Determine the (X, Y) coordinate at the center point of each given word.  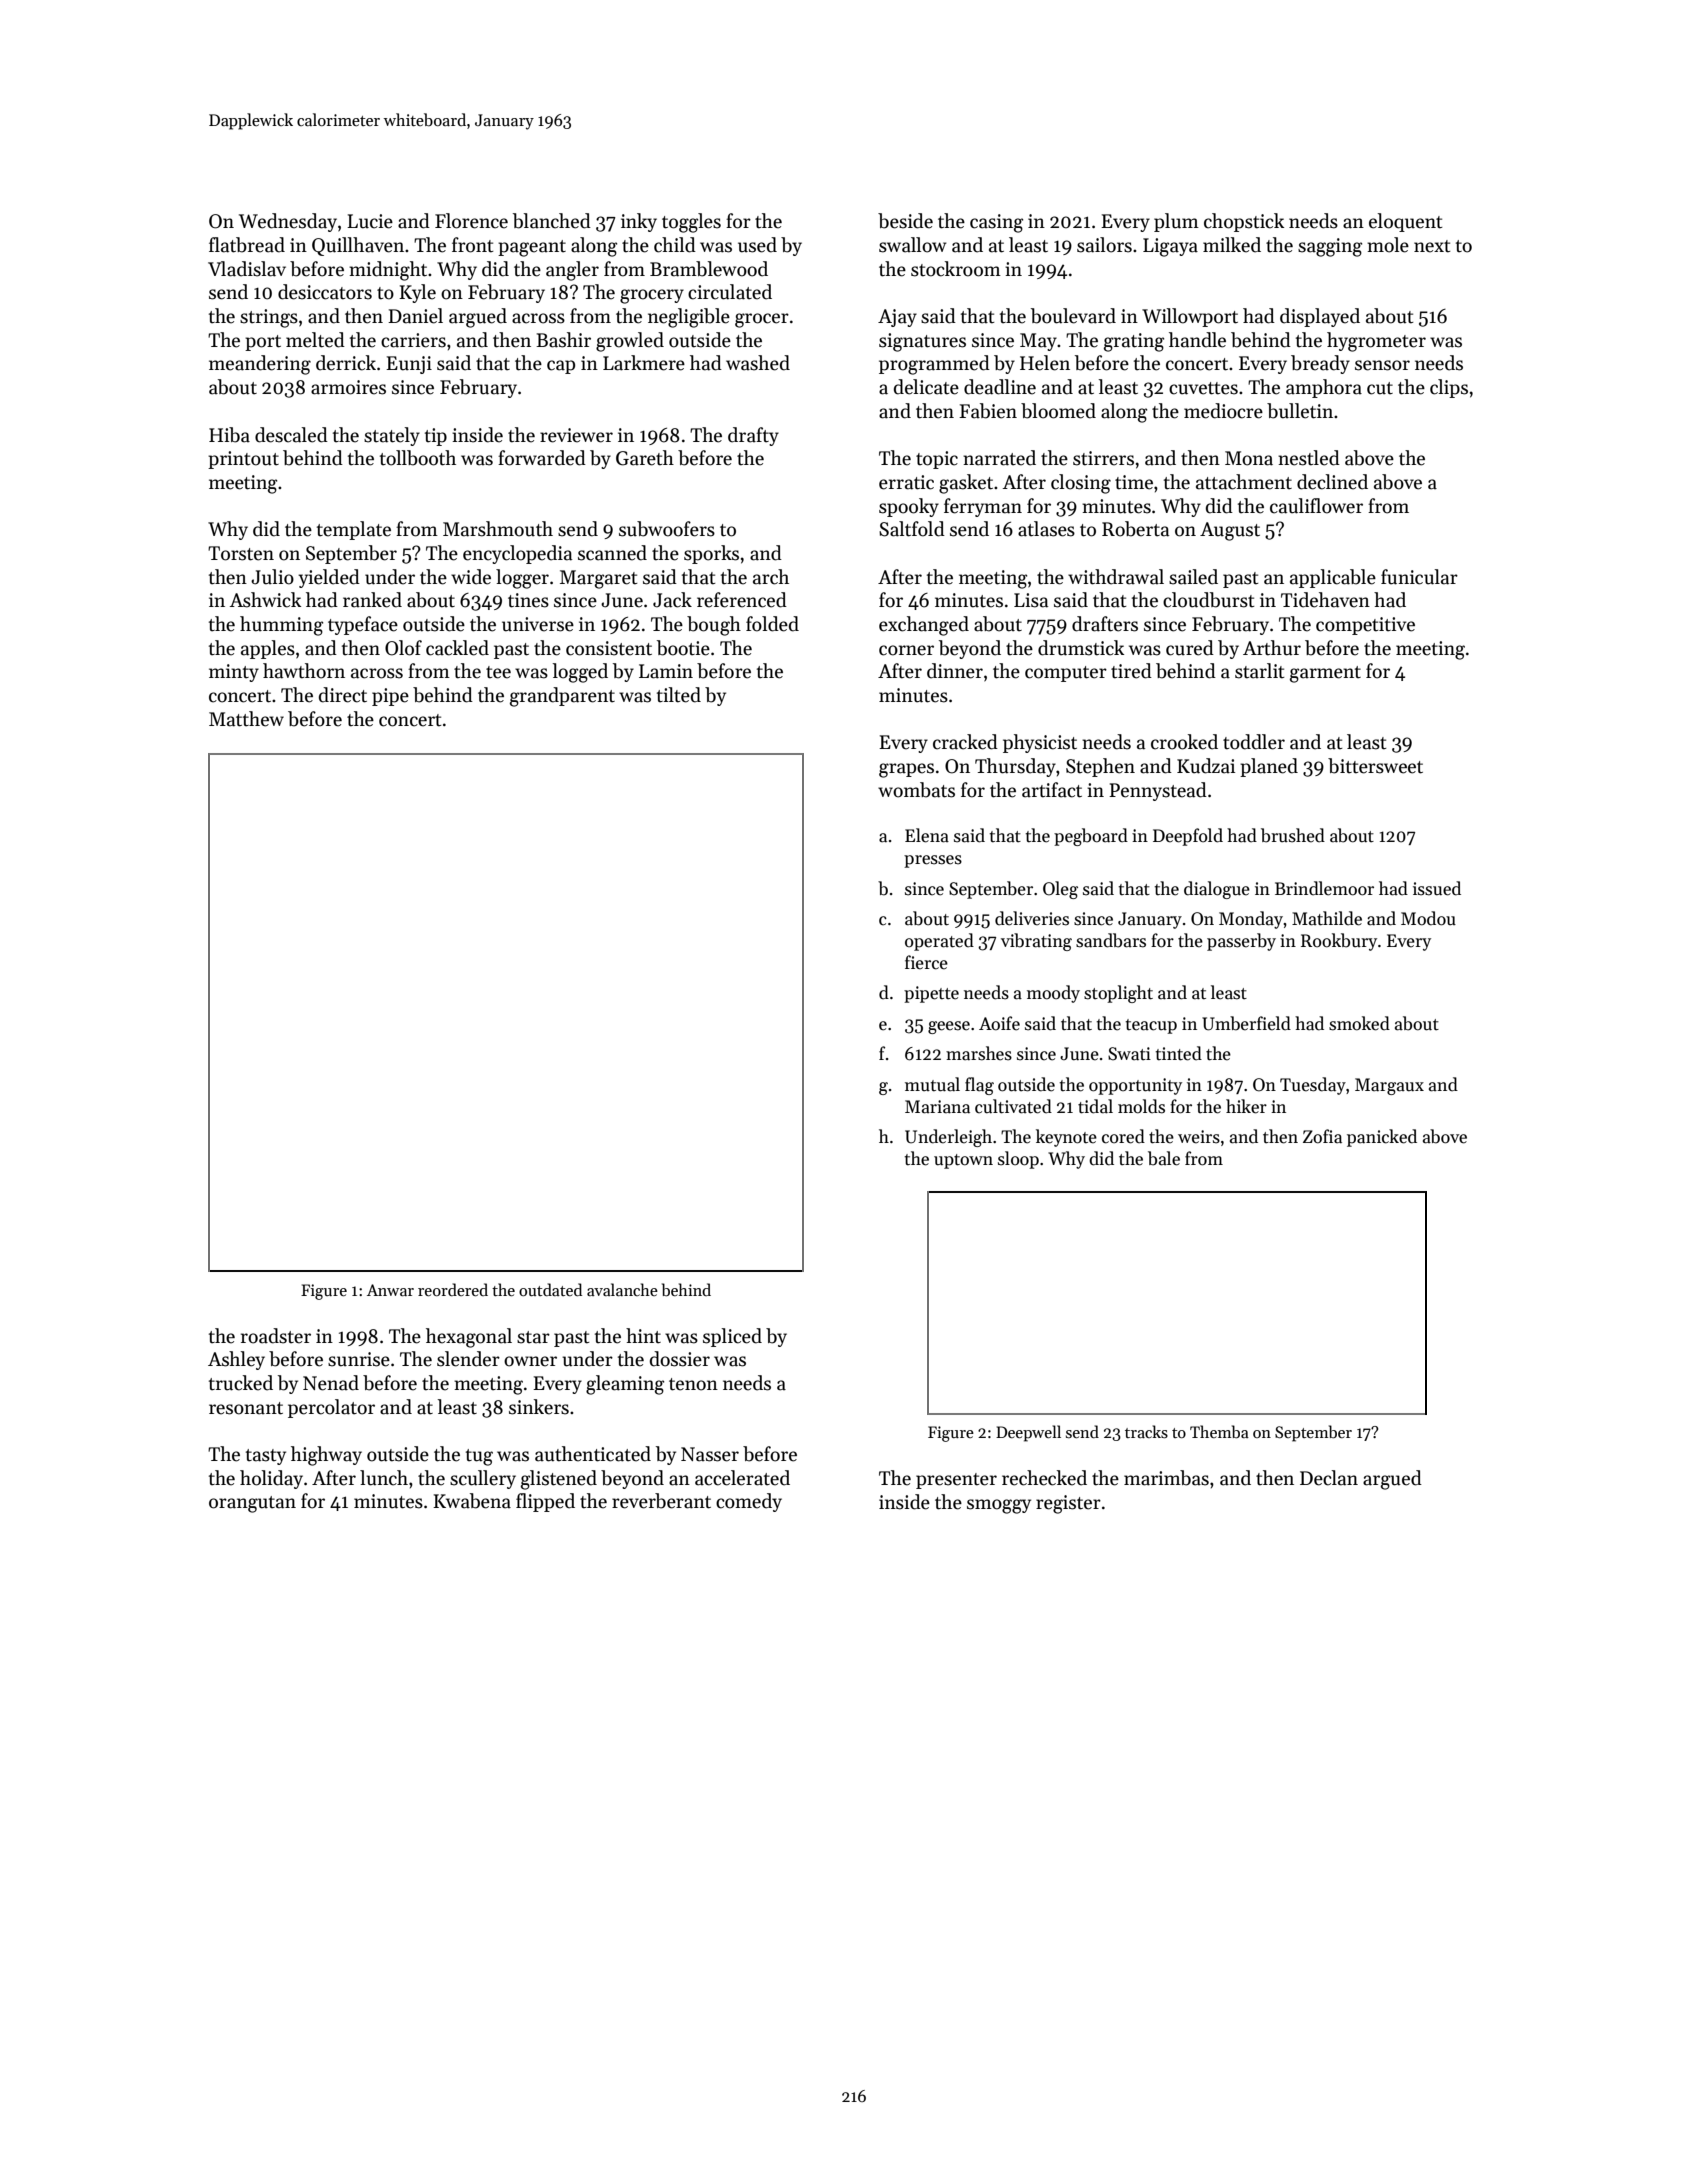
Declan (1329, 1478)
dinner (955, 671)
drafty (753, 436)
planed (1269, 767)
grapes (906, 770)
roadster (276, 1336)
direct (343, 695)
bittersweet (1375, 766)
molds (1141, 1106)
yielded (329, 578)
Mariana (937, 1107)
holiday (271, 1479)
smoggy (999, 1506)
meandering (260, 365)
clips (1449, 388)
